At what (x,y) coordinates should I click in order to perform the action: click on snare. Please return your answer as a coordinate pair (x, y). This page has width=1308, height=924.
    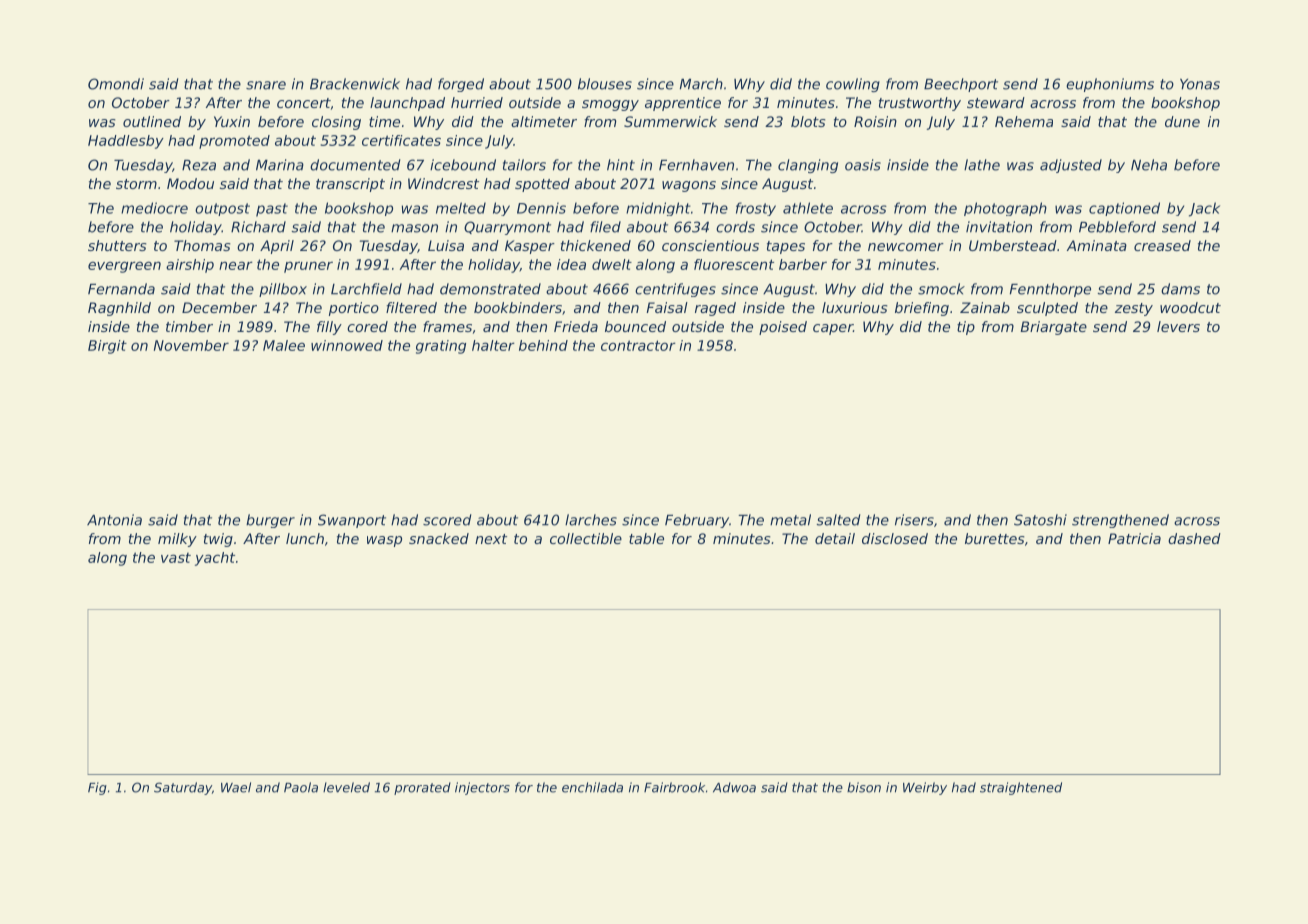
    Looking at the image, I should click on (266, 85).
